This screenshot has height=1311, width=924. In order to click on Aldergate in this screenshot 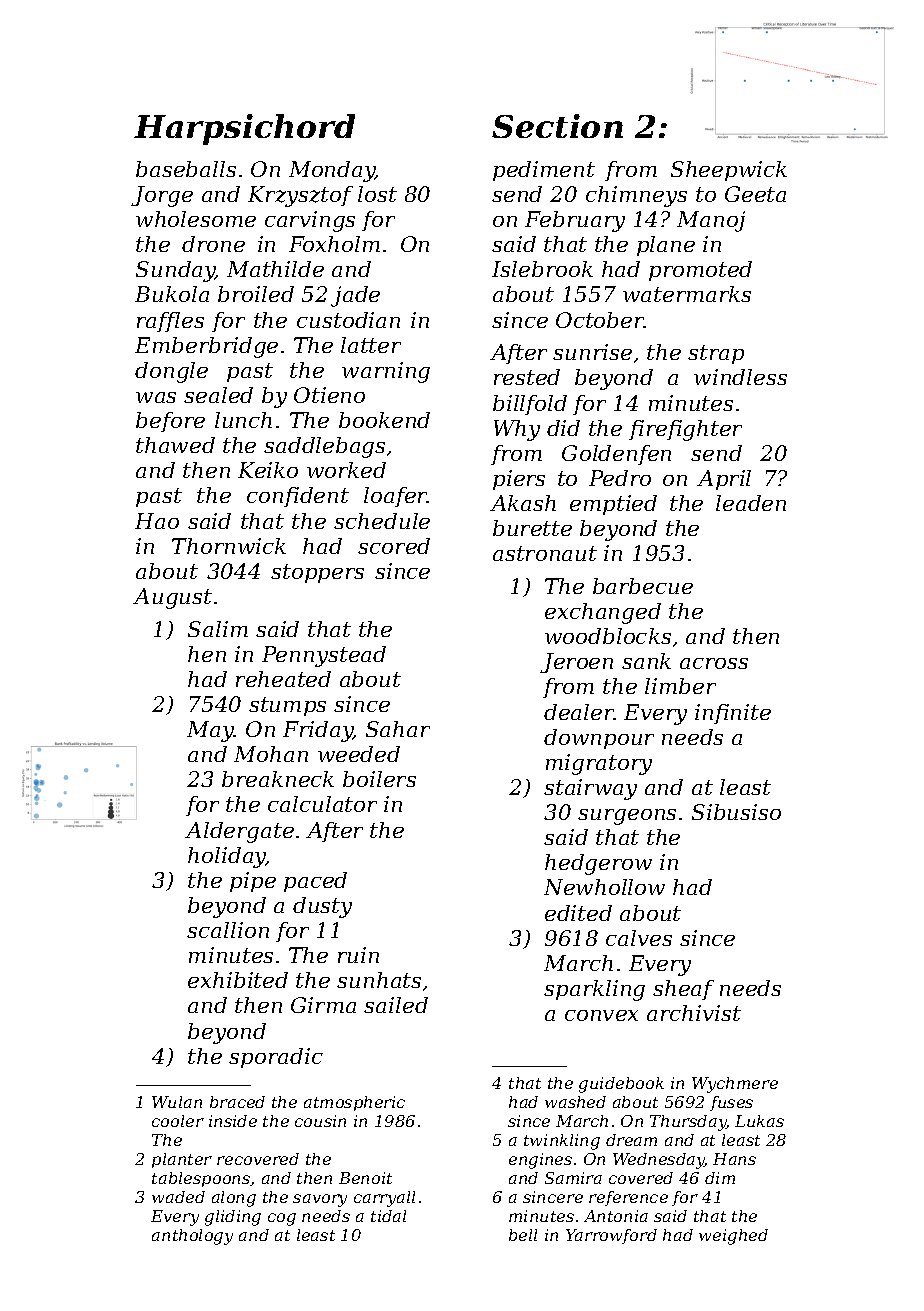, I will do `click(239, 832)`.
